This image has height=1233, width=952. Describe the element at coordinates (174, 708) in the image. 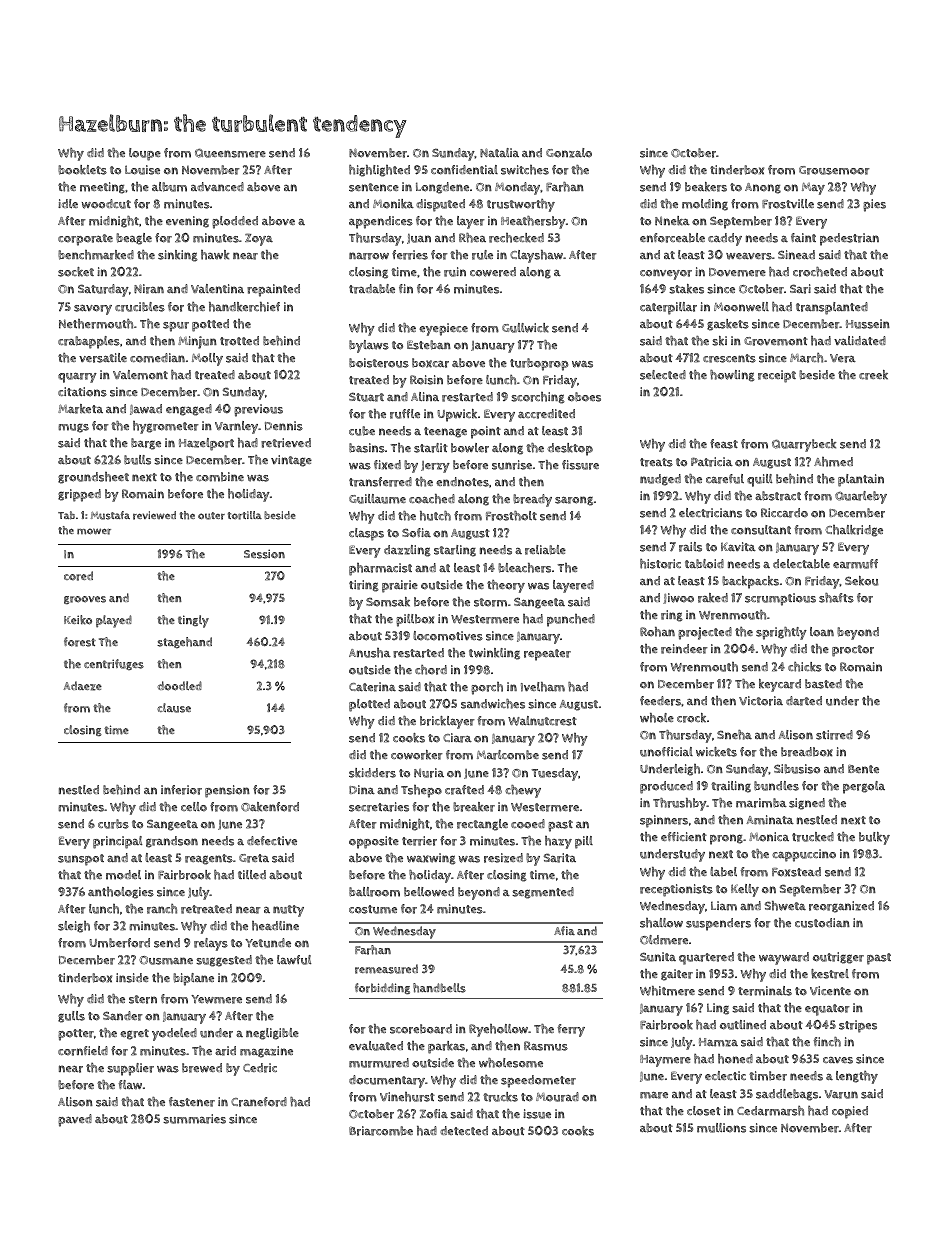

I see `clause` at that location.
